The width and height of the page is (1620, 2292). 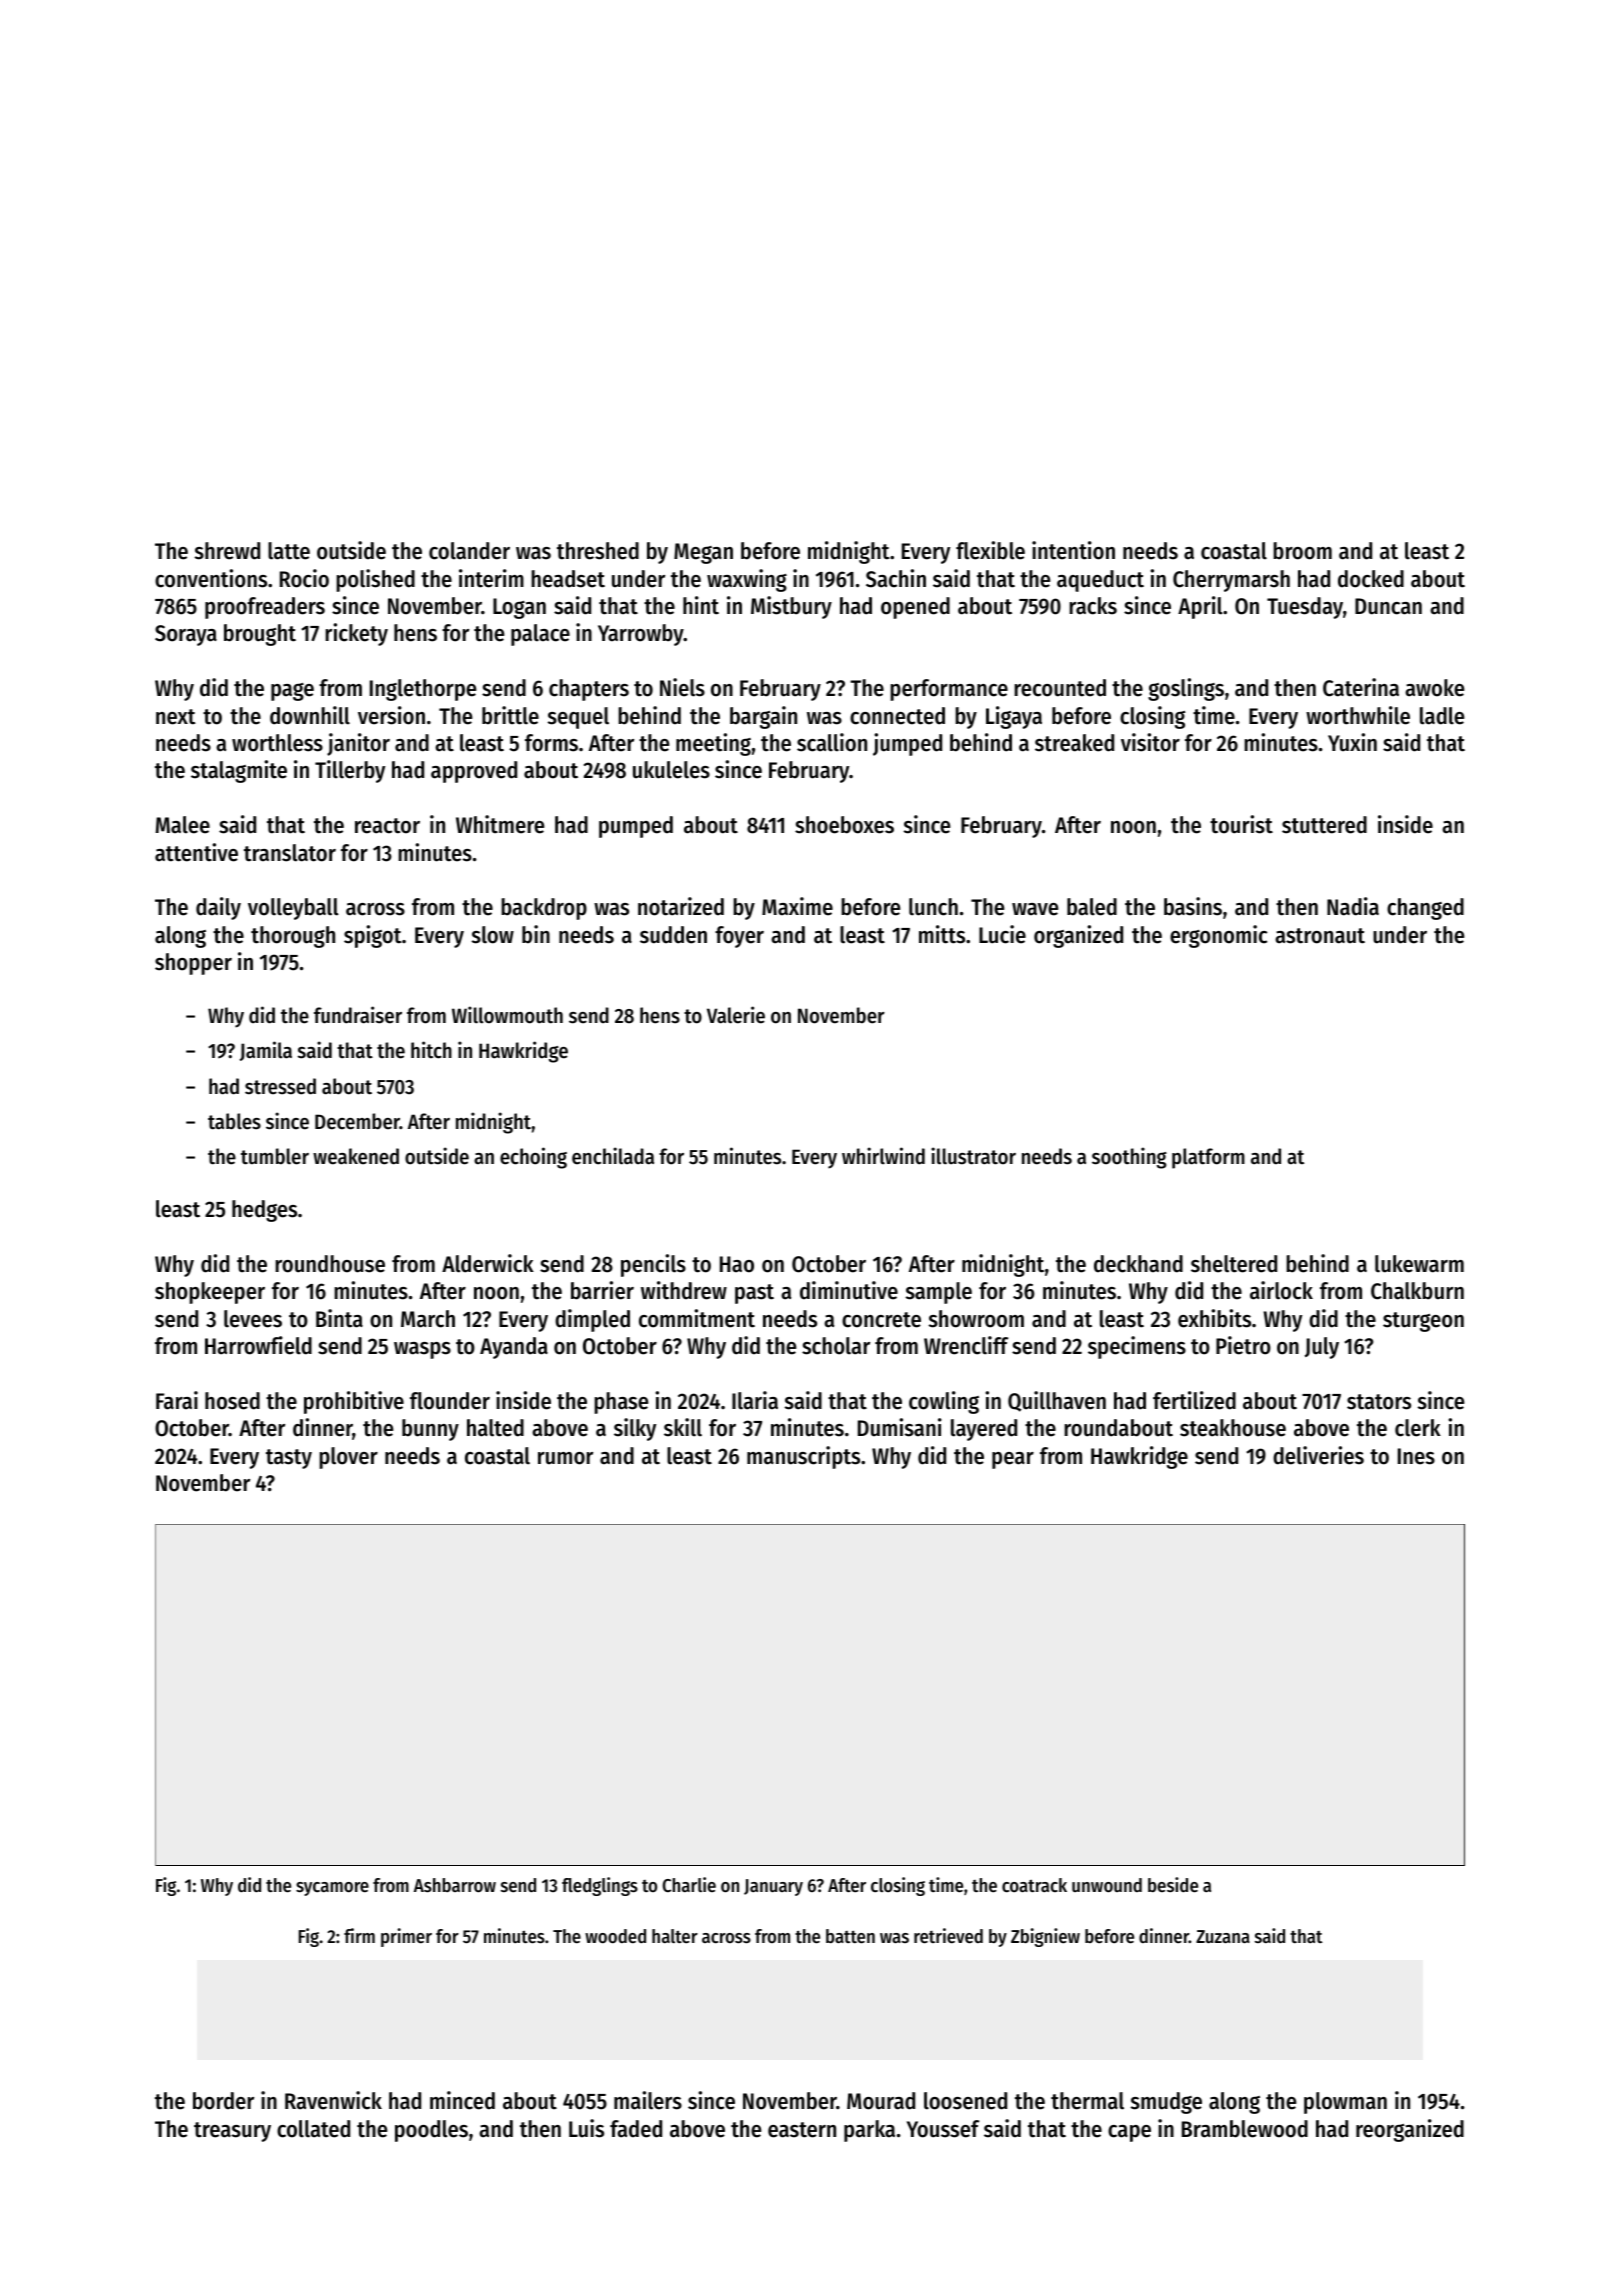 What do you see at coordinates (455, 1885) in the page?
I see `Ashbarrow` at bounding box center [455, 1885].
